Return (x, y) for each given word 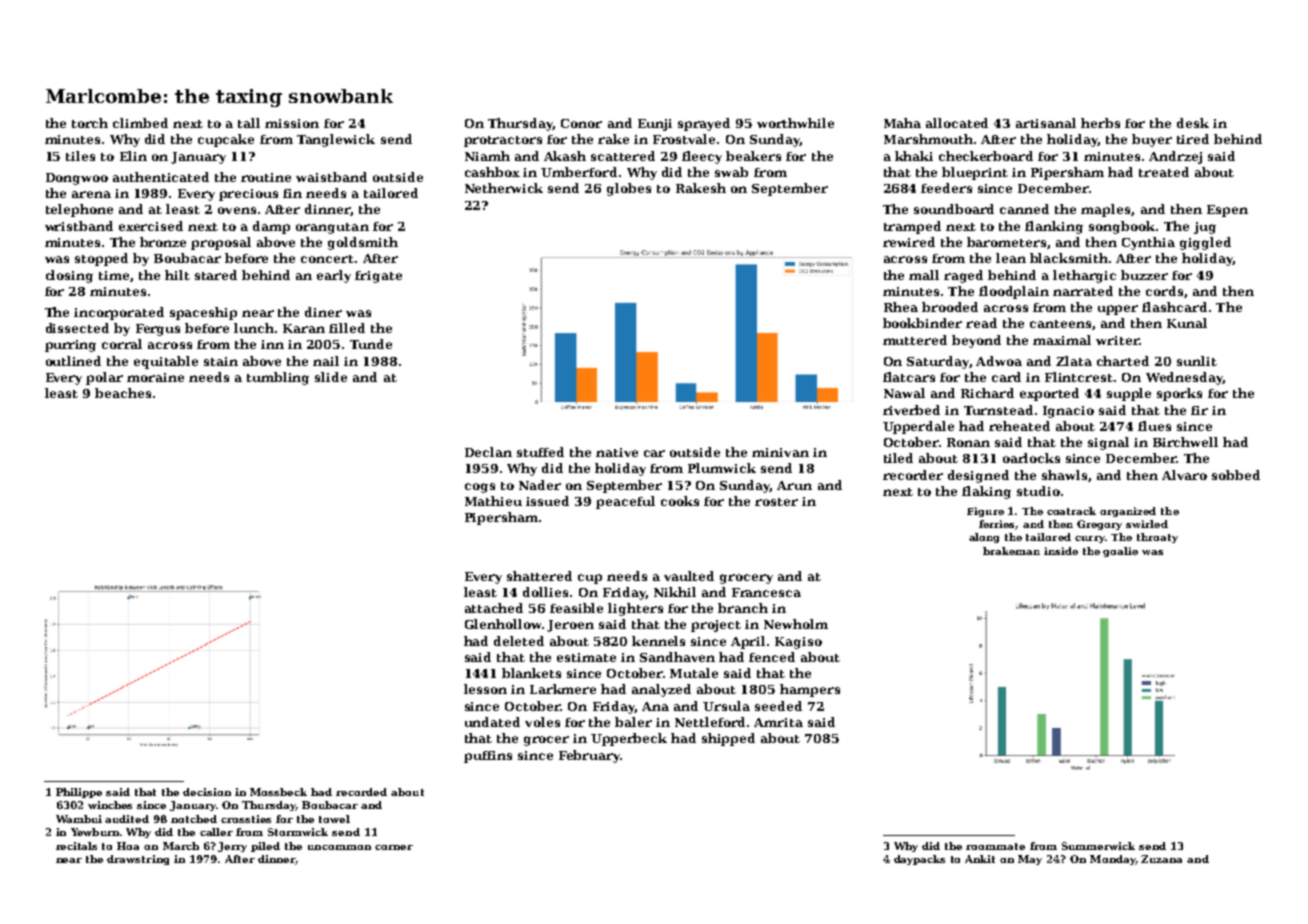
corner (394, 847)
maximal (1062, 340)
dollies (545, 592)
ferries (997, 525)
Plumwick (722, 468)
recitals (76, 846)
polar (104, 378)
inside (1061, 551)
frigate (378, 277)
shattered (539, 576)
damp (271, 227)
